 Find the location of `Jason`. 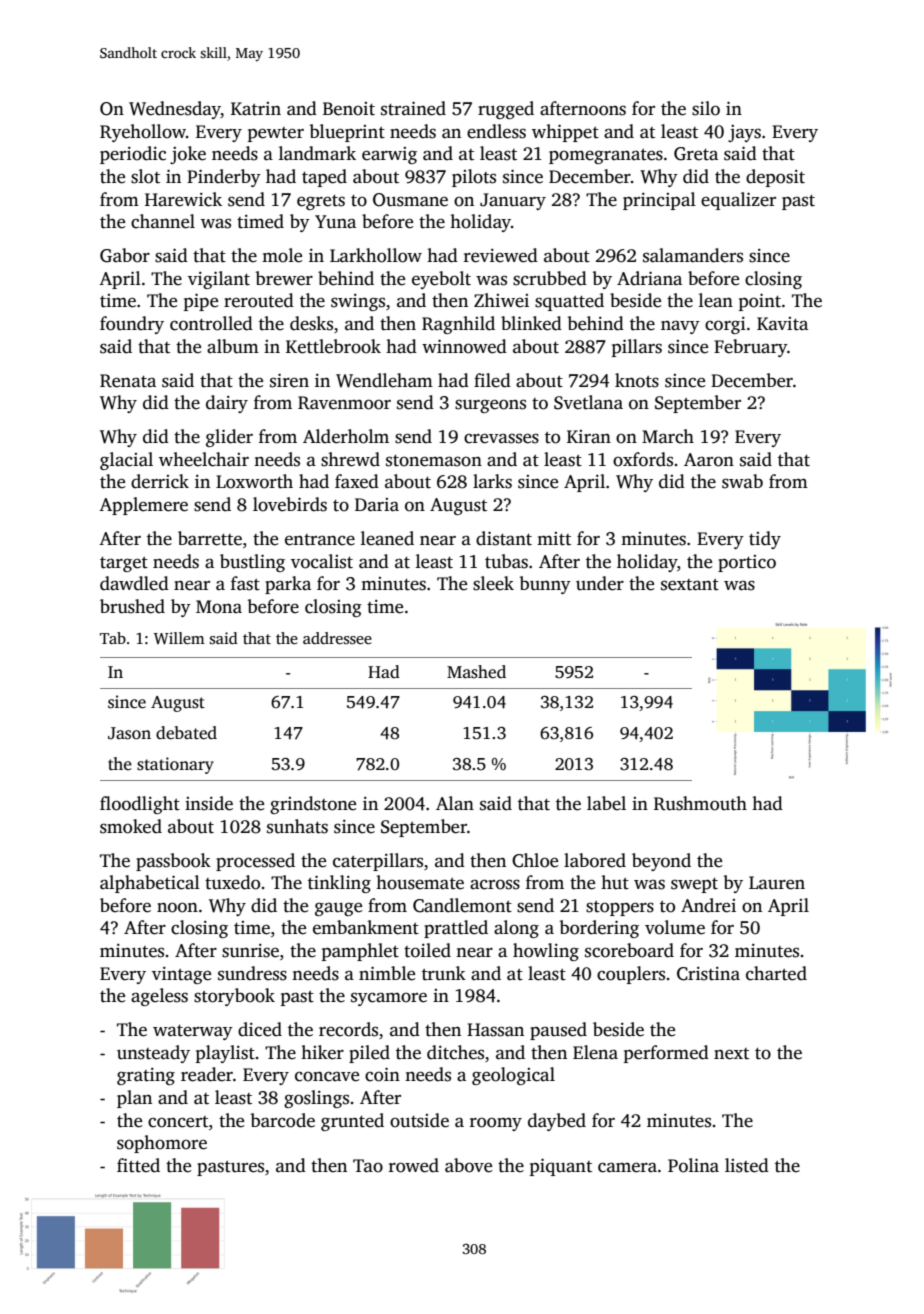

Jason is located at coordinates (129, 733).
